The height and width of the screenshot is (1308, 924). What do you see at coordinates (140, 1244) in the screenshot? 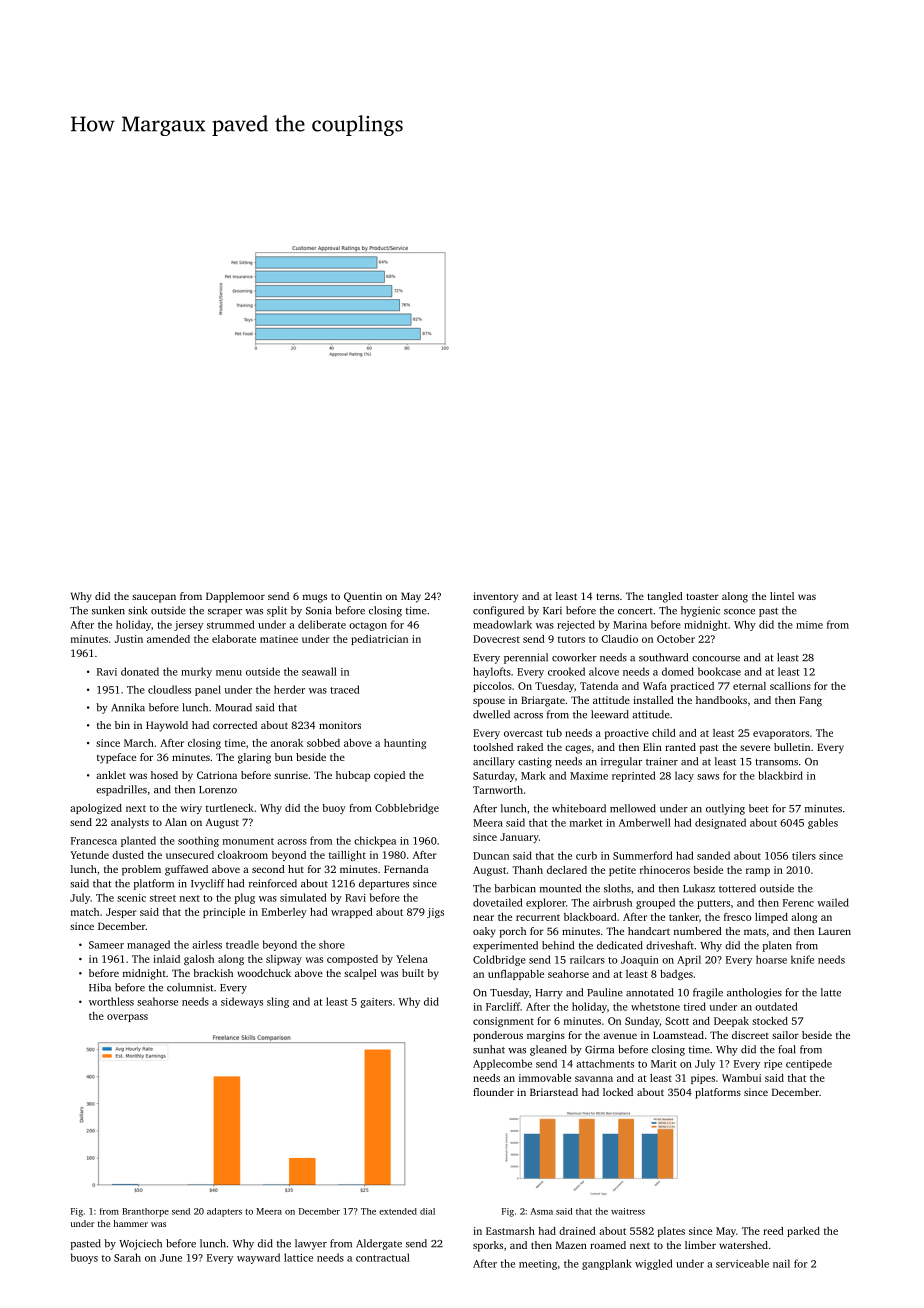
I see `Wojciech` at bounding box center [140, 1244].
